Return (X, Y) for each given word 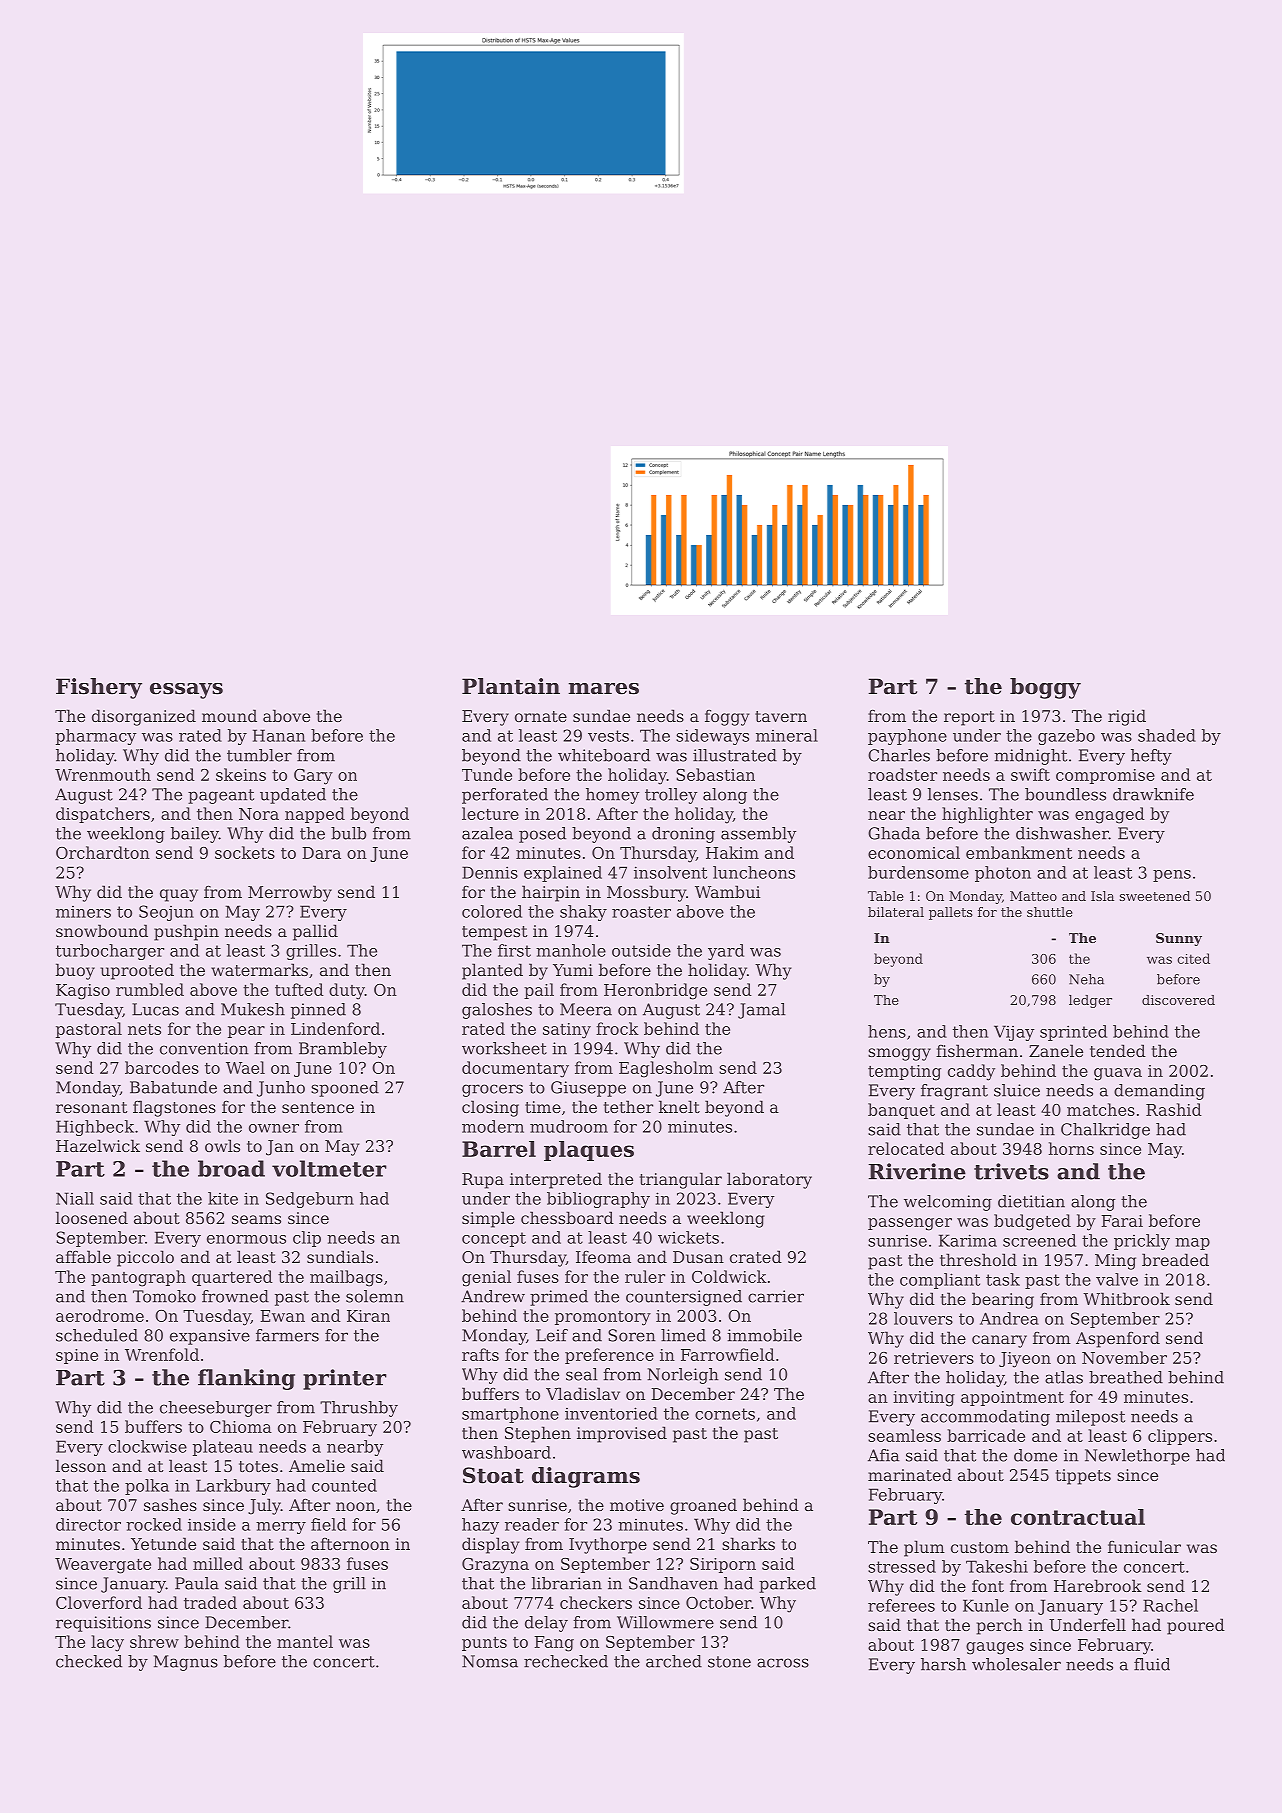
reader (532, 1524)
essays (186, 691)
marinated (910, 1474)
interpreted (556, 1180)
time (543, 1107)
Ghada (894, 833)
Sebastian (715, 774)
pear (246, 1032)
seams (256, 1219)
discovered (1178, 1000)
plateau (223, 1448)
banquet (901, 1111)
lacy (107, 1643)
